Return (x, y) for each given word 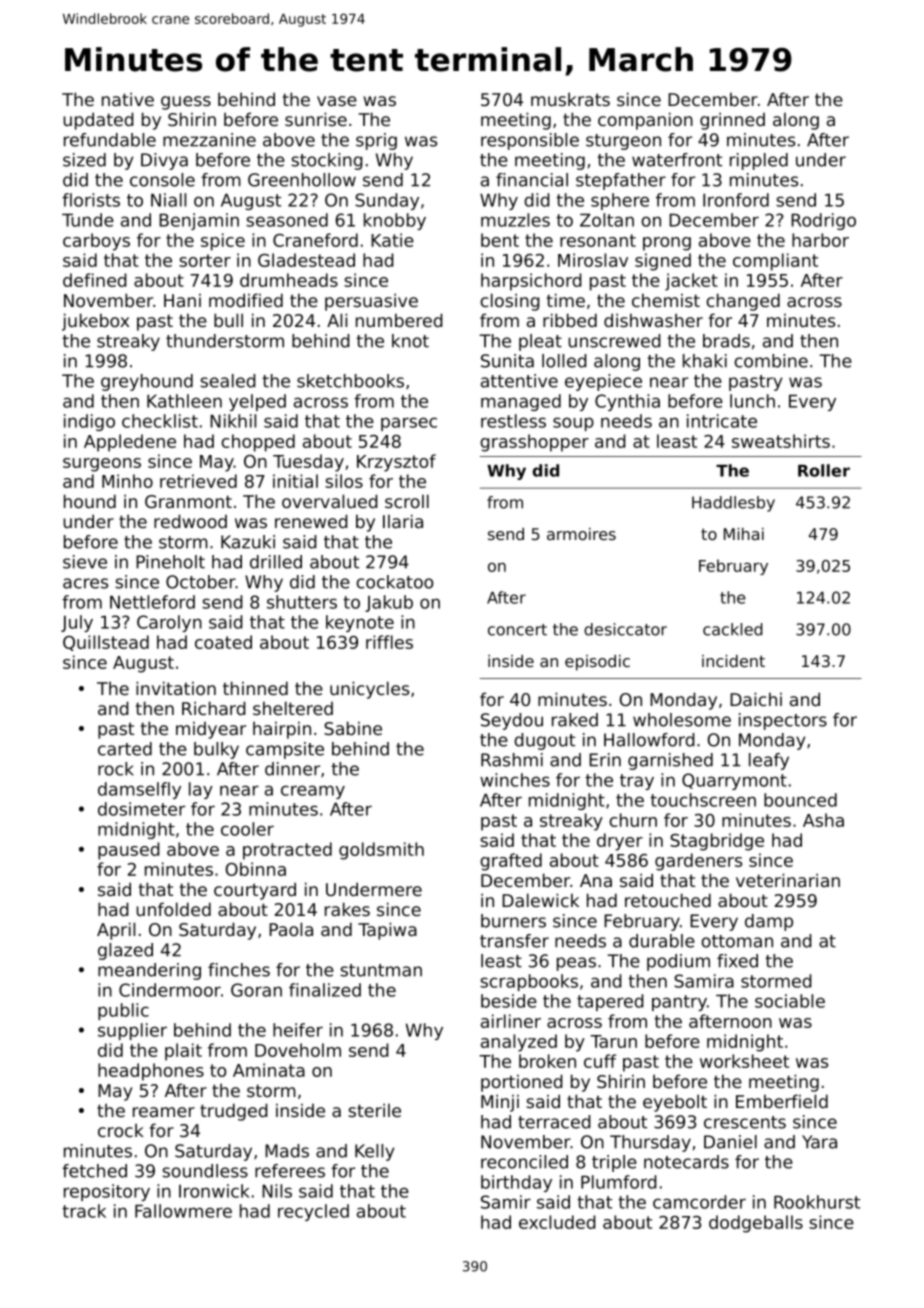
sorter (205, 260)
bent (500, 240)
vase (337, 101)
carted (125, 749)
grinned (732, 121)
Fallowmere (183, 1211)
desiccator (625, 629)
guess (186, 103)
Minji (500, 1103)
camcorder (699, 1202)
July (77, 623)
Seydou (512, 721)
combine (771, 361)
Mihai (744, 534)
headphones (151, 1072)
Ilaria (403, 521)
